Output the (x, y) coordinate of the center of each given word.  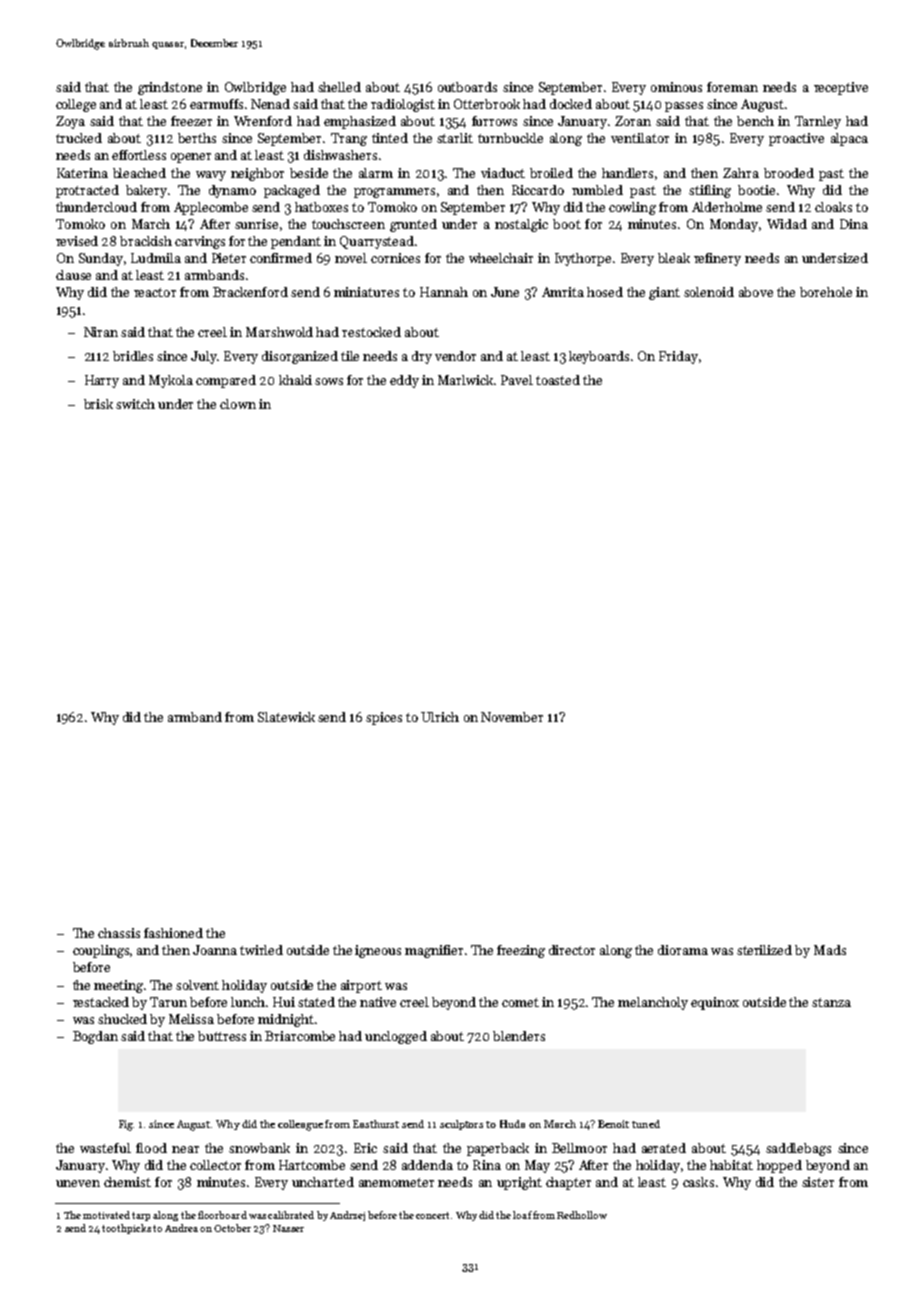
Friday (678, 357)
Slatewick (286, 717)
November (512, 717)
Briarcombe (300, 1036)
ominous (676, 87)
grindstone (170, 88)
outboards (467, 87)
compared (226, 381)
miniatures (366, 292)
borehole (826, 292)
